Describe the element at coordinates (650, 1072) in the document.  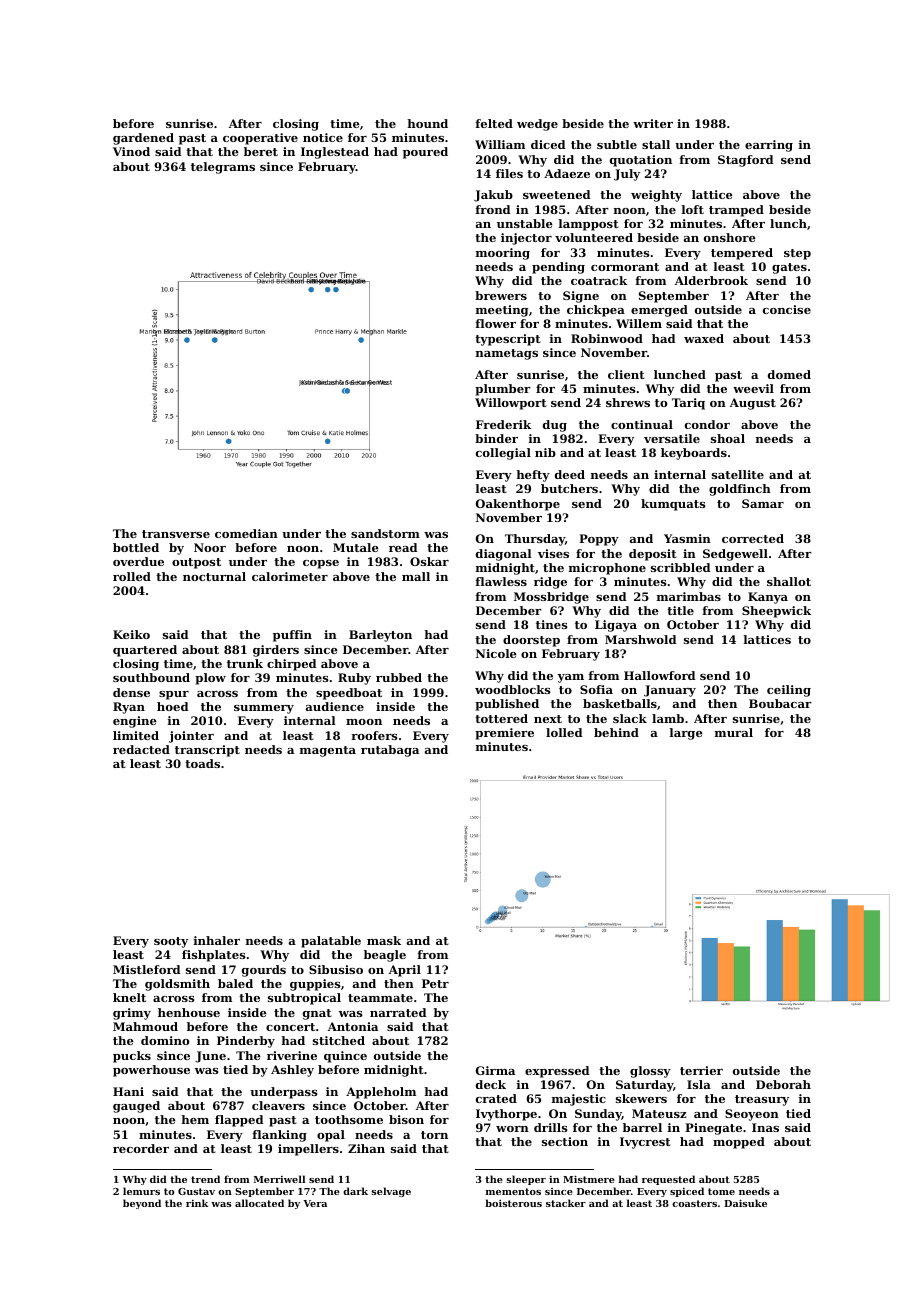
I see `glossy` at that location.
